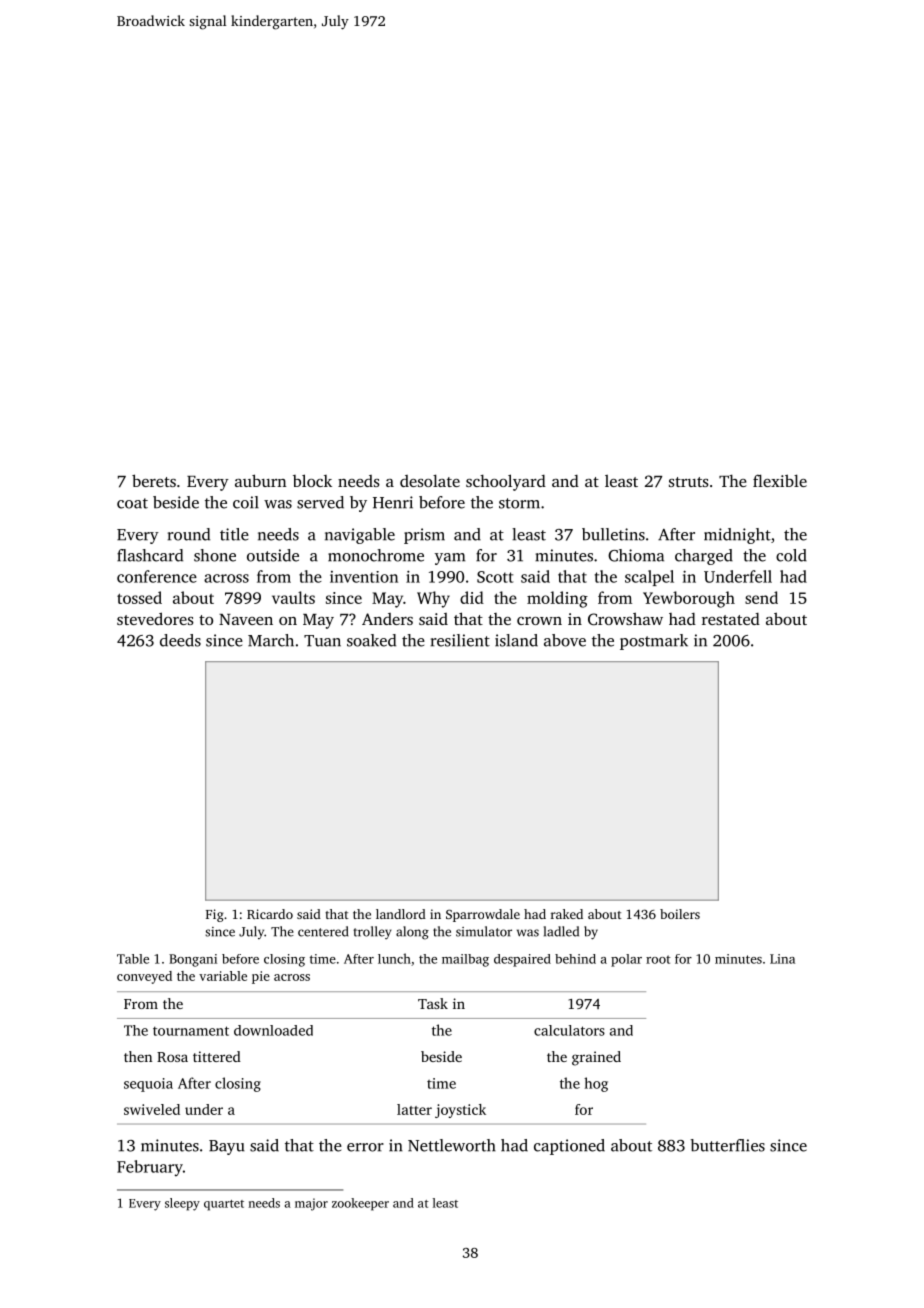 This page has width=924, height=1308. I want to click on Lina, so click(782, 959).
